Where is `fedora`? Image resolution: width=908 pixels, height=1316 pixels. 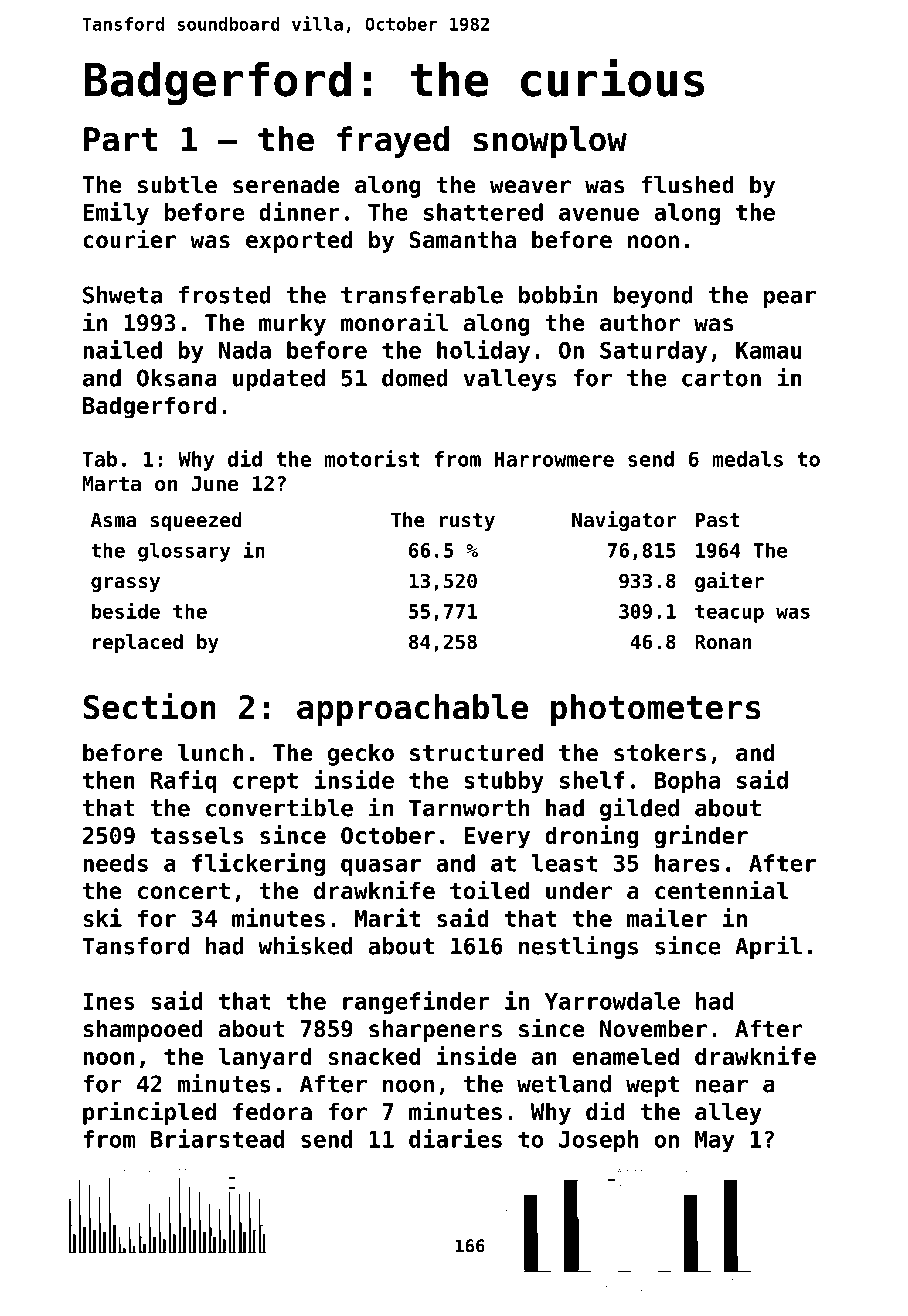 fedora is located at coordinates (272, 1112).
